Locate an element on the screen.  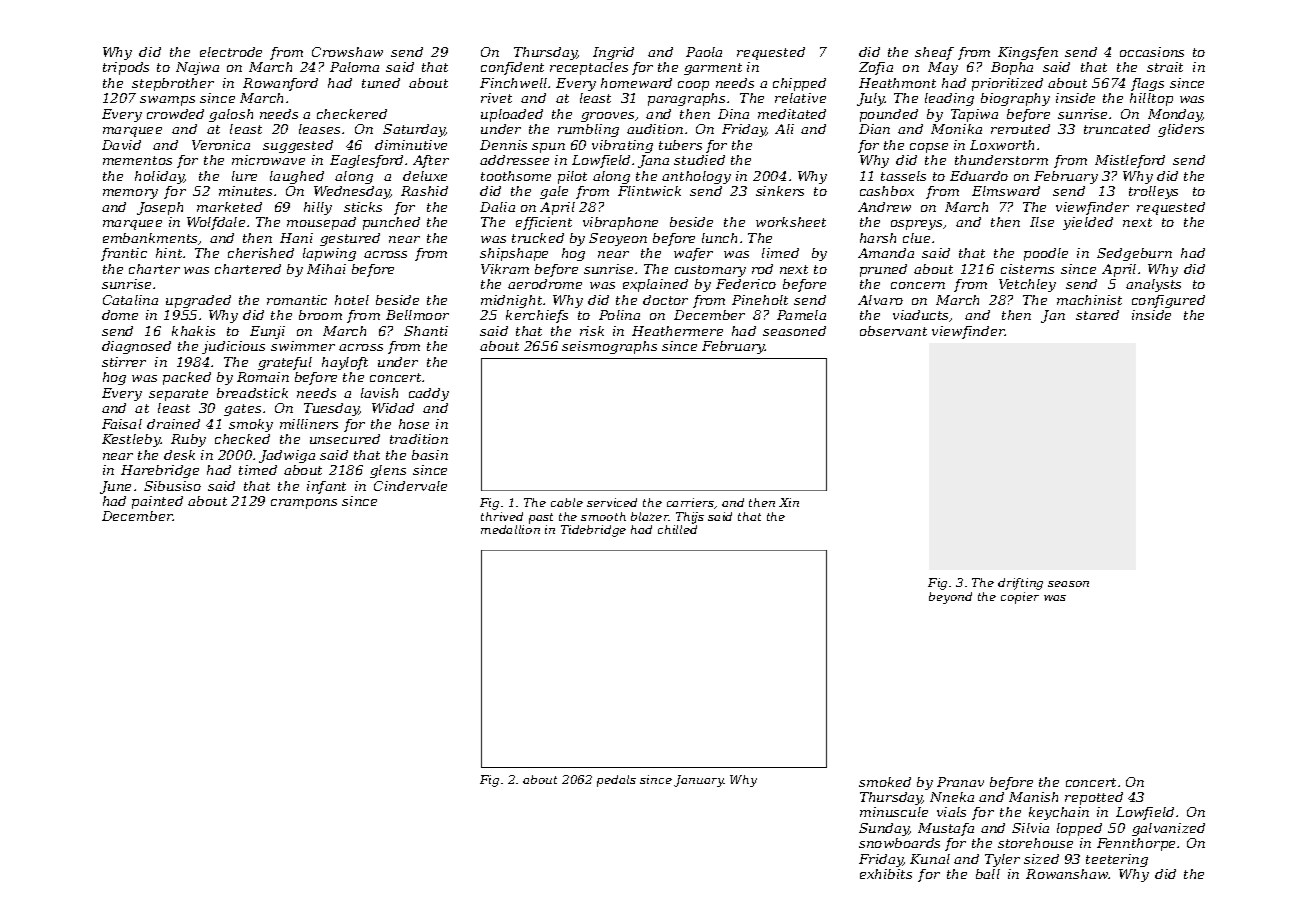
tripods is located at coordinates (126, 68).
